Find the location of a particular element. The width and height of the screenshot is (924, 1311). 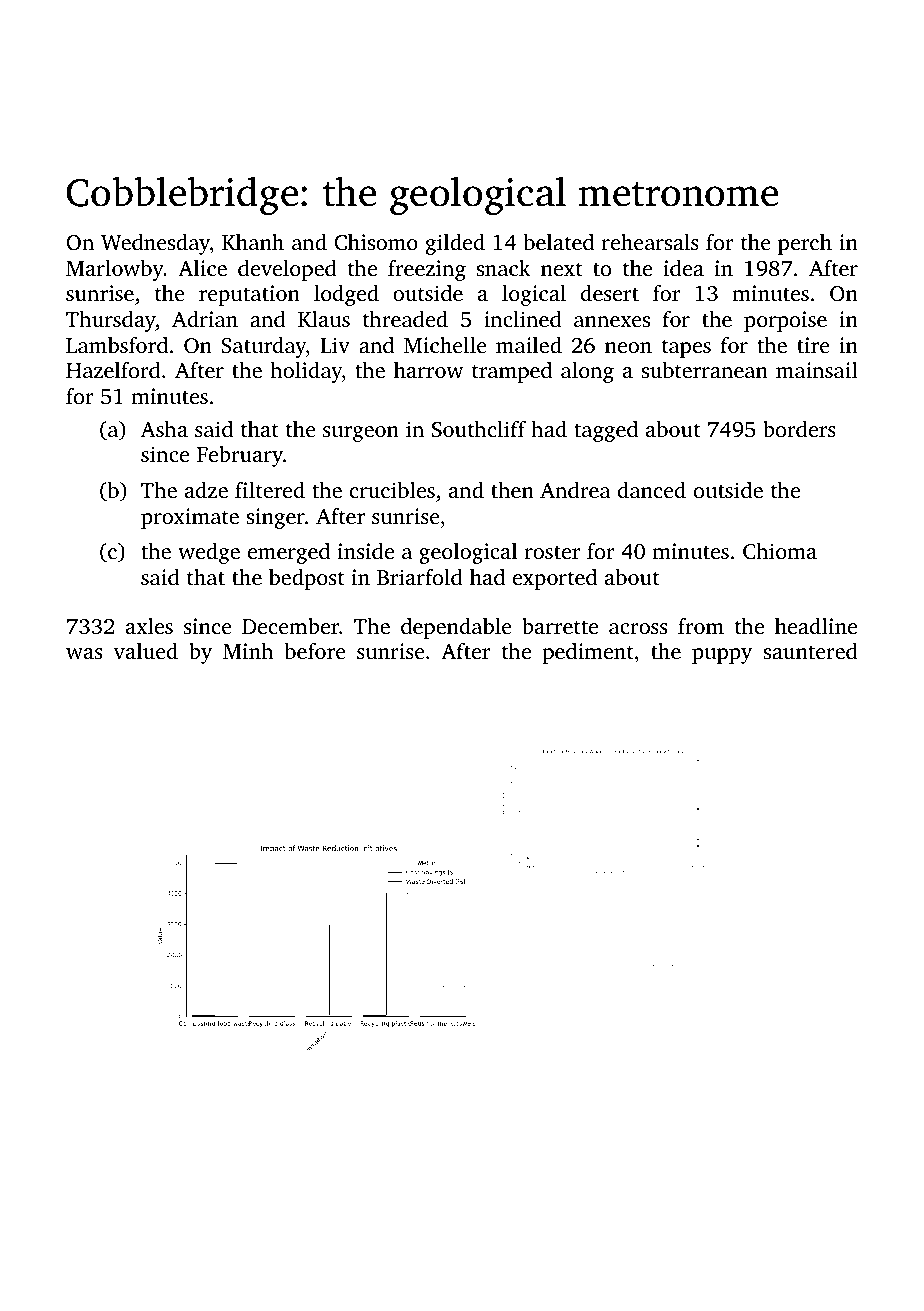

mainsail is located at coordinates (817, 370).
